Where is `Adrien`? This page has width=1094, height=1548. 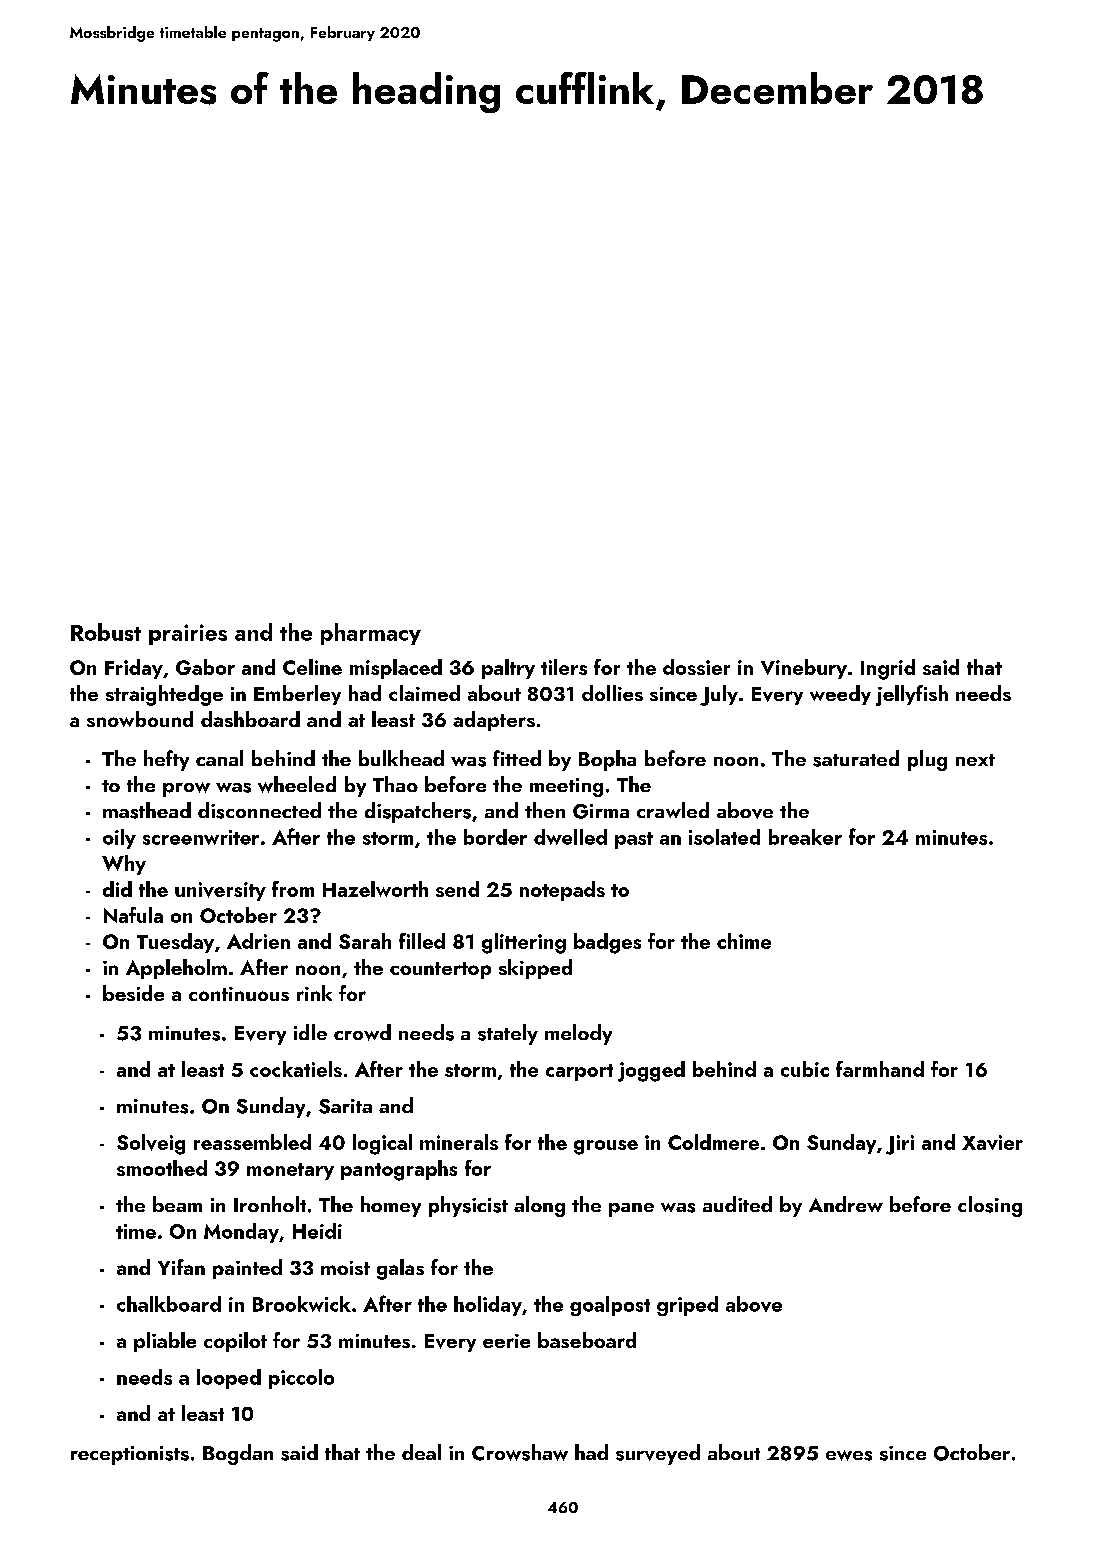
Adrien is located at coordinates (258, 941).
